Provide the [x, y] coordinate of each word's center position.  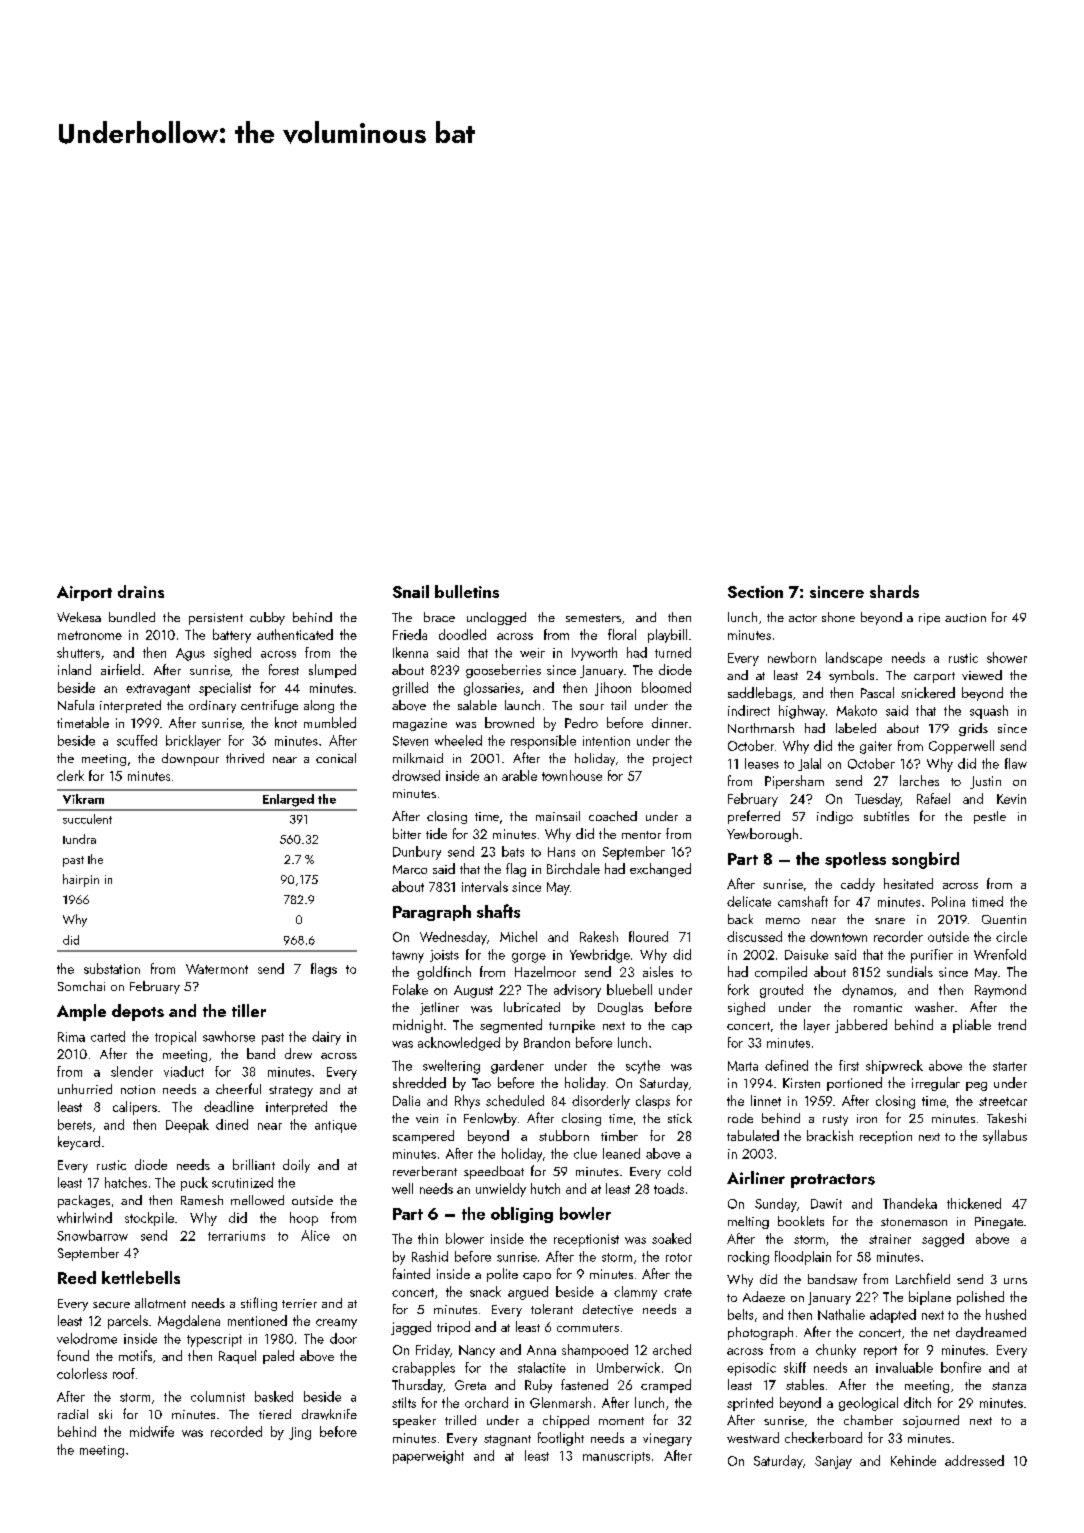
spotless [855, 860]
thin [428, 1238]
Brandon [547, 1042]
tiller [249, 1010]
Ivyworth [594, 654]
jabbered [861, 1026]
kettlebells [141, 1277]
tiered [275, 1414]
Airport [84, 593]
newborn [792, 657]
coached [613, 816]
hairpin [81, 880]
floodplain [803, 1258]
